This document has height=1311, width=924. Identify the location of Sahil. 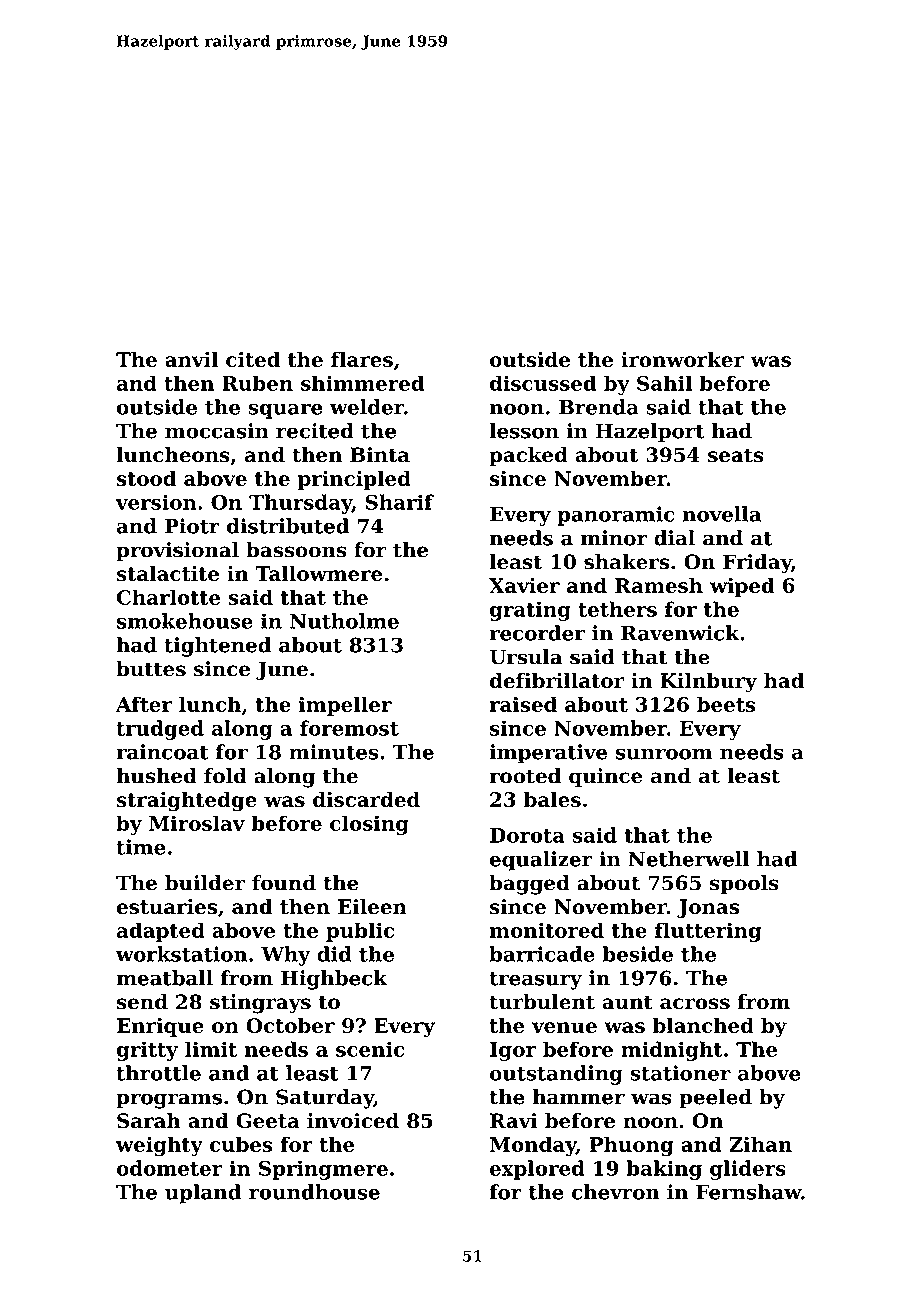
(664, 383).
